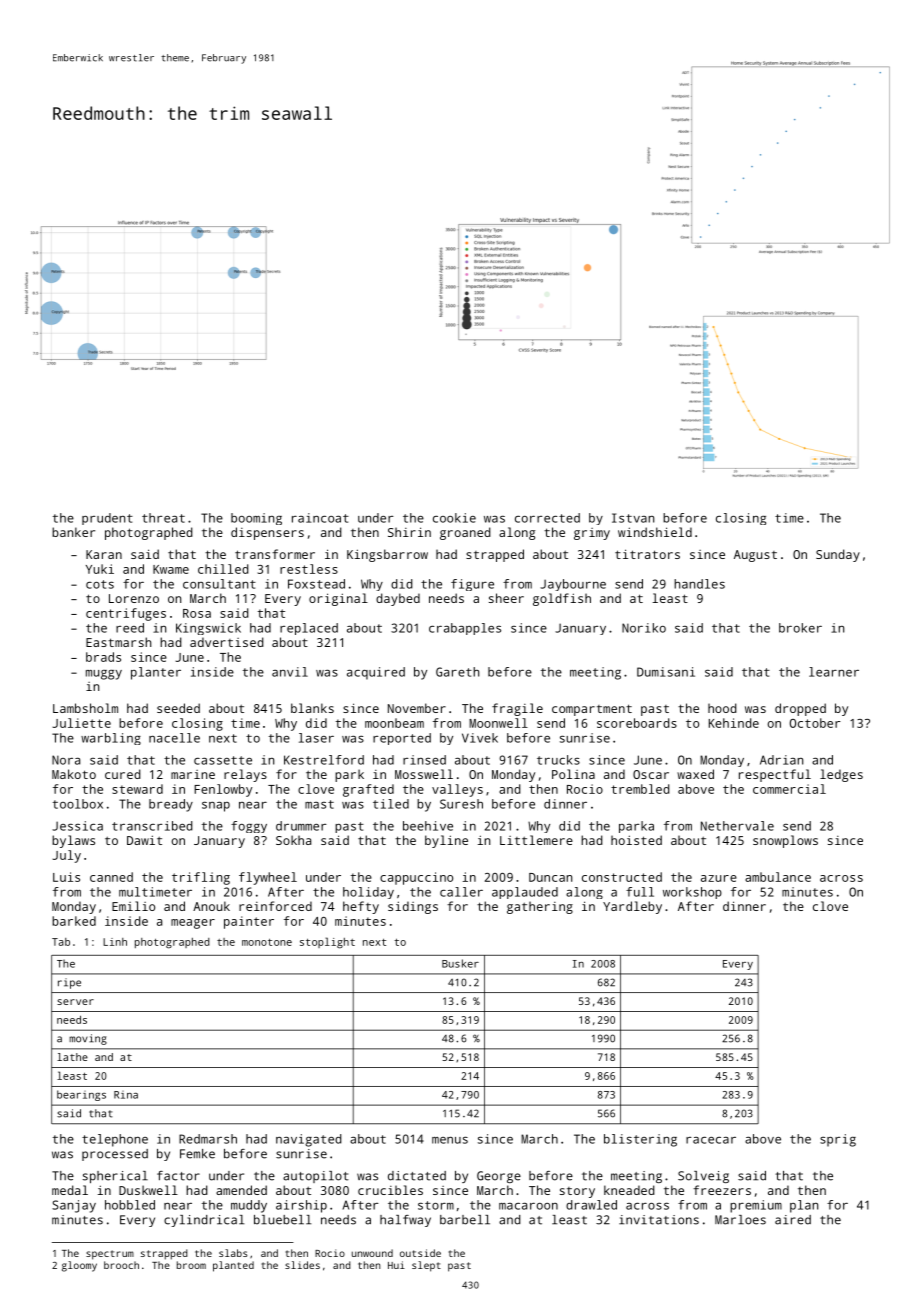  Describe the element at coordinates (632, 907) in the screenshot. I see `Yardleby` at that location.
